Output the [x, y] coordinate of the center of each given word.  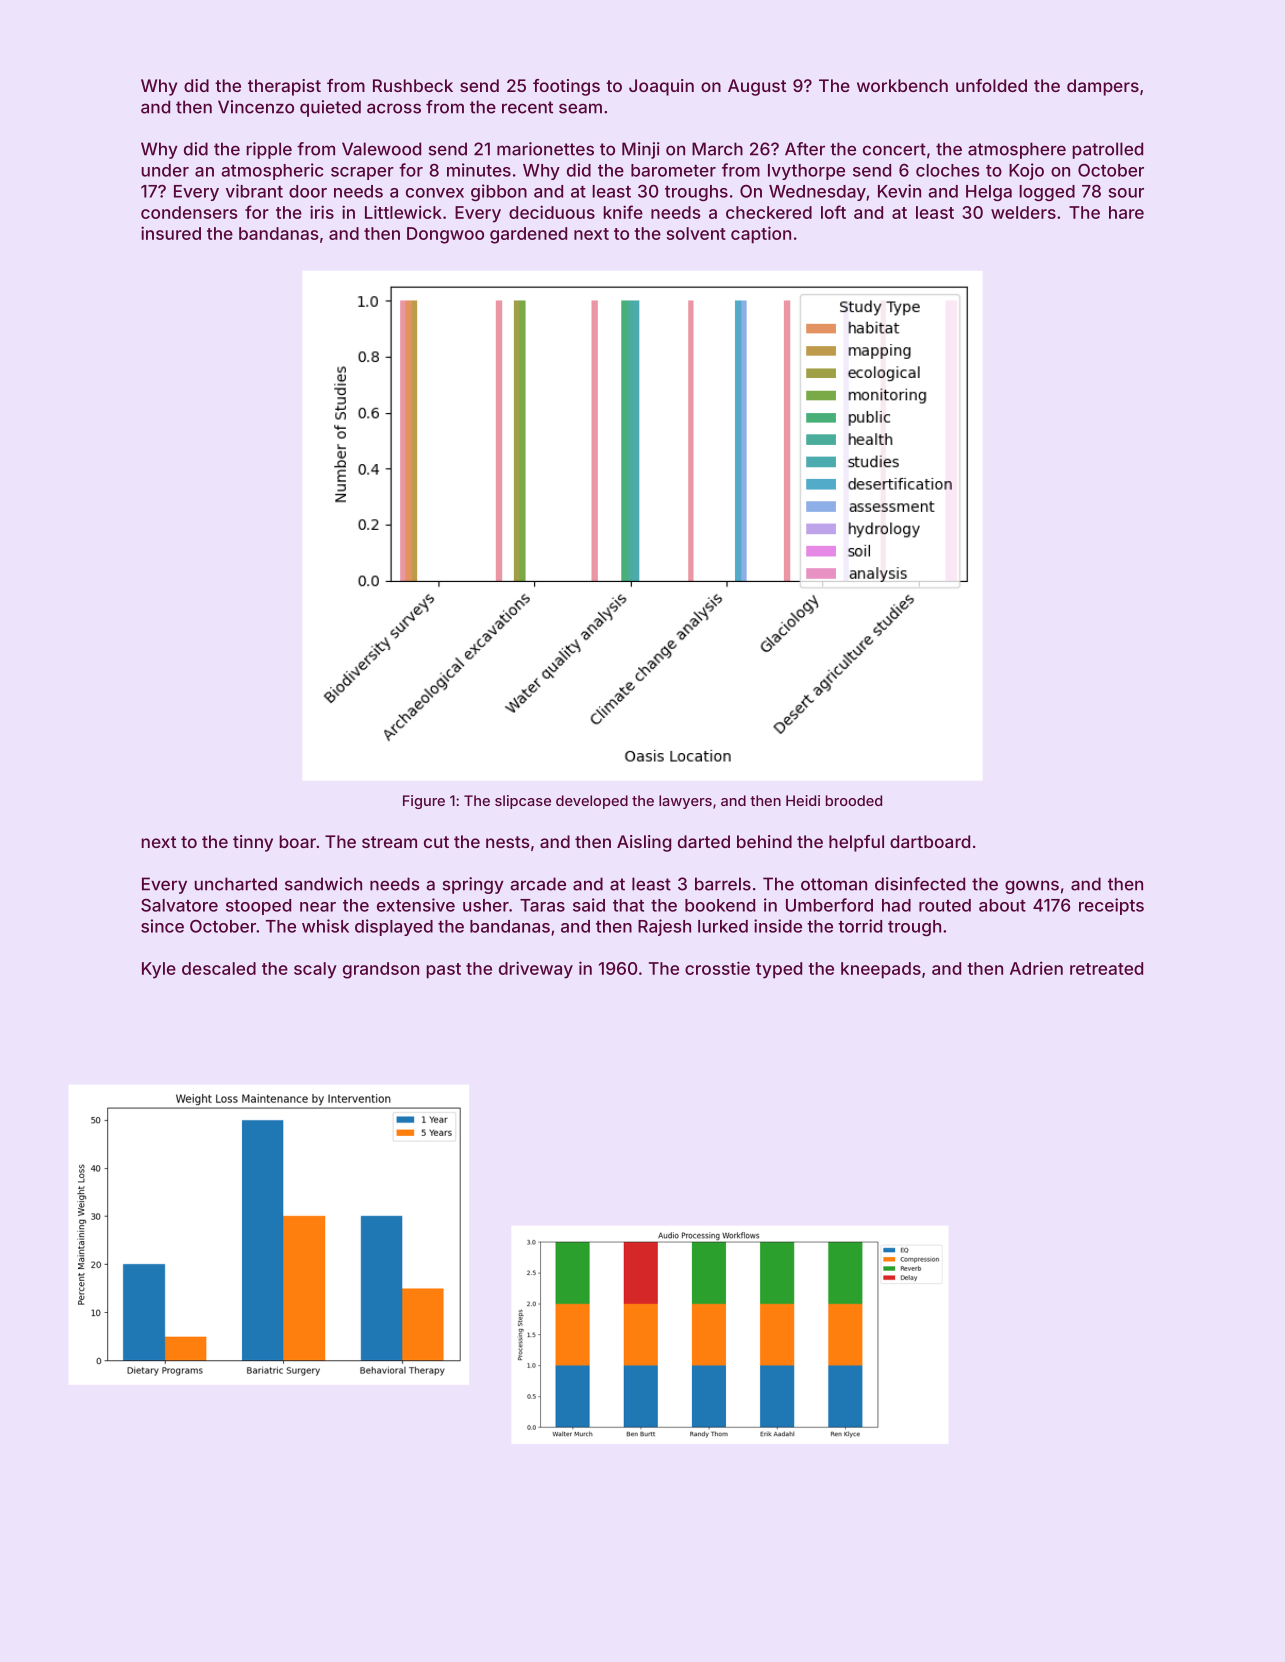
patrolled [1107, 150]
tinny [253, 843]
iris [322, 212]
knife [623, 212]
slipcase [523, 802]
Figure [424, 802]
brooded [854, 800]
